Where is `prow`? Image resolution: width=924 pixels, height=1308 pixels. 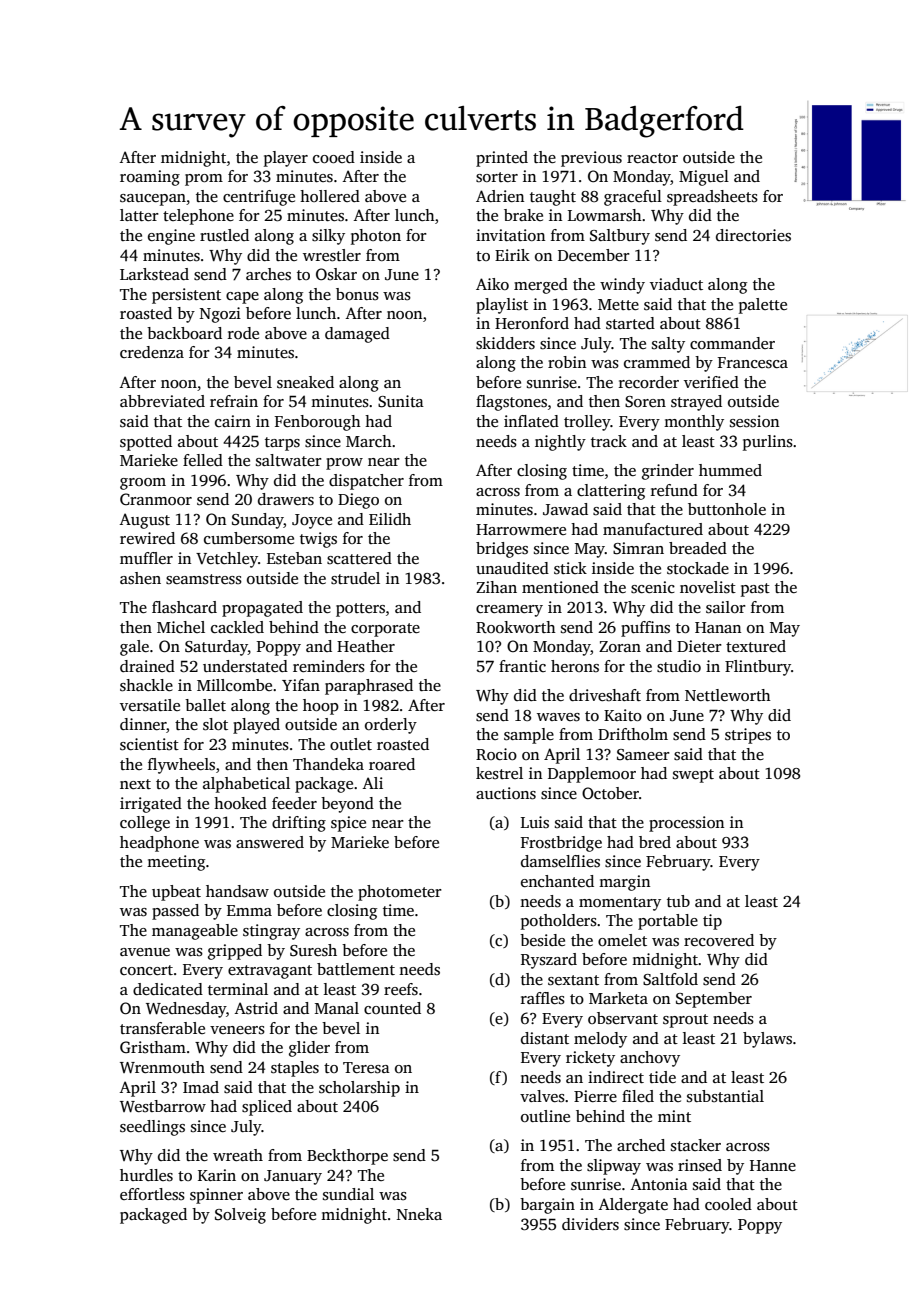 prow is located at coordinates (344, 464).
